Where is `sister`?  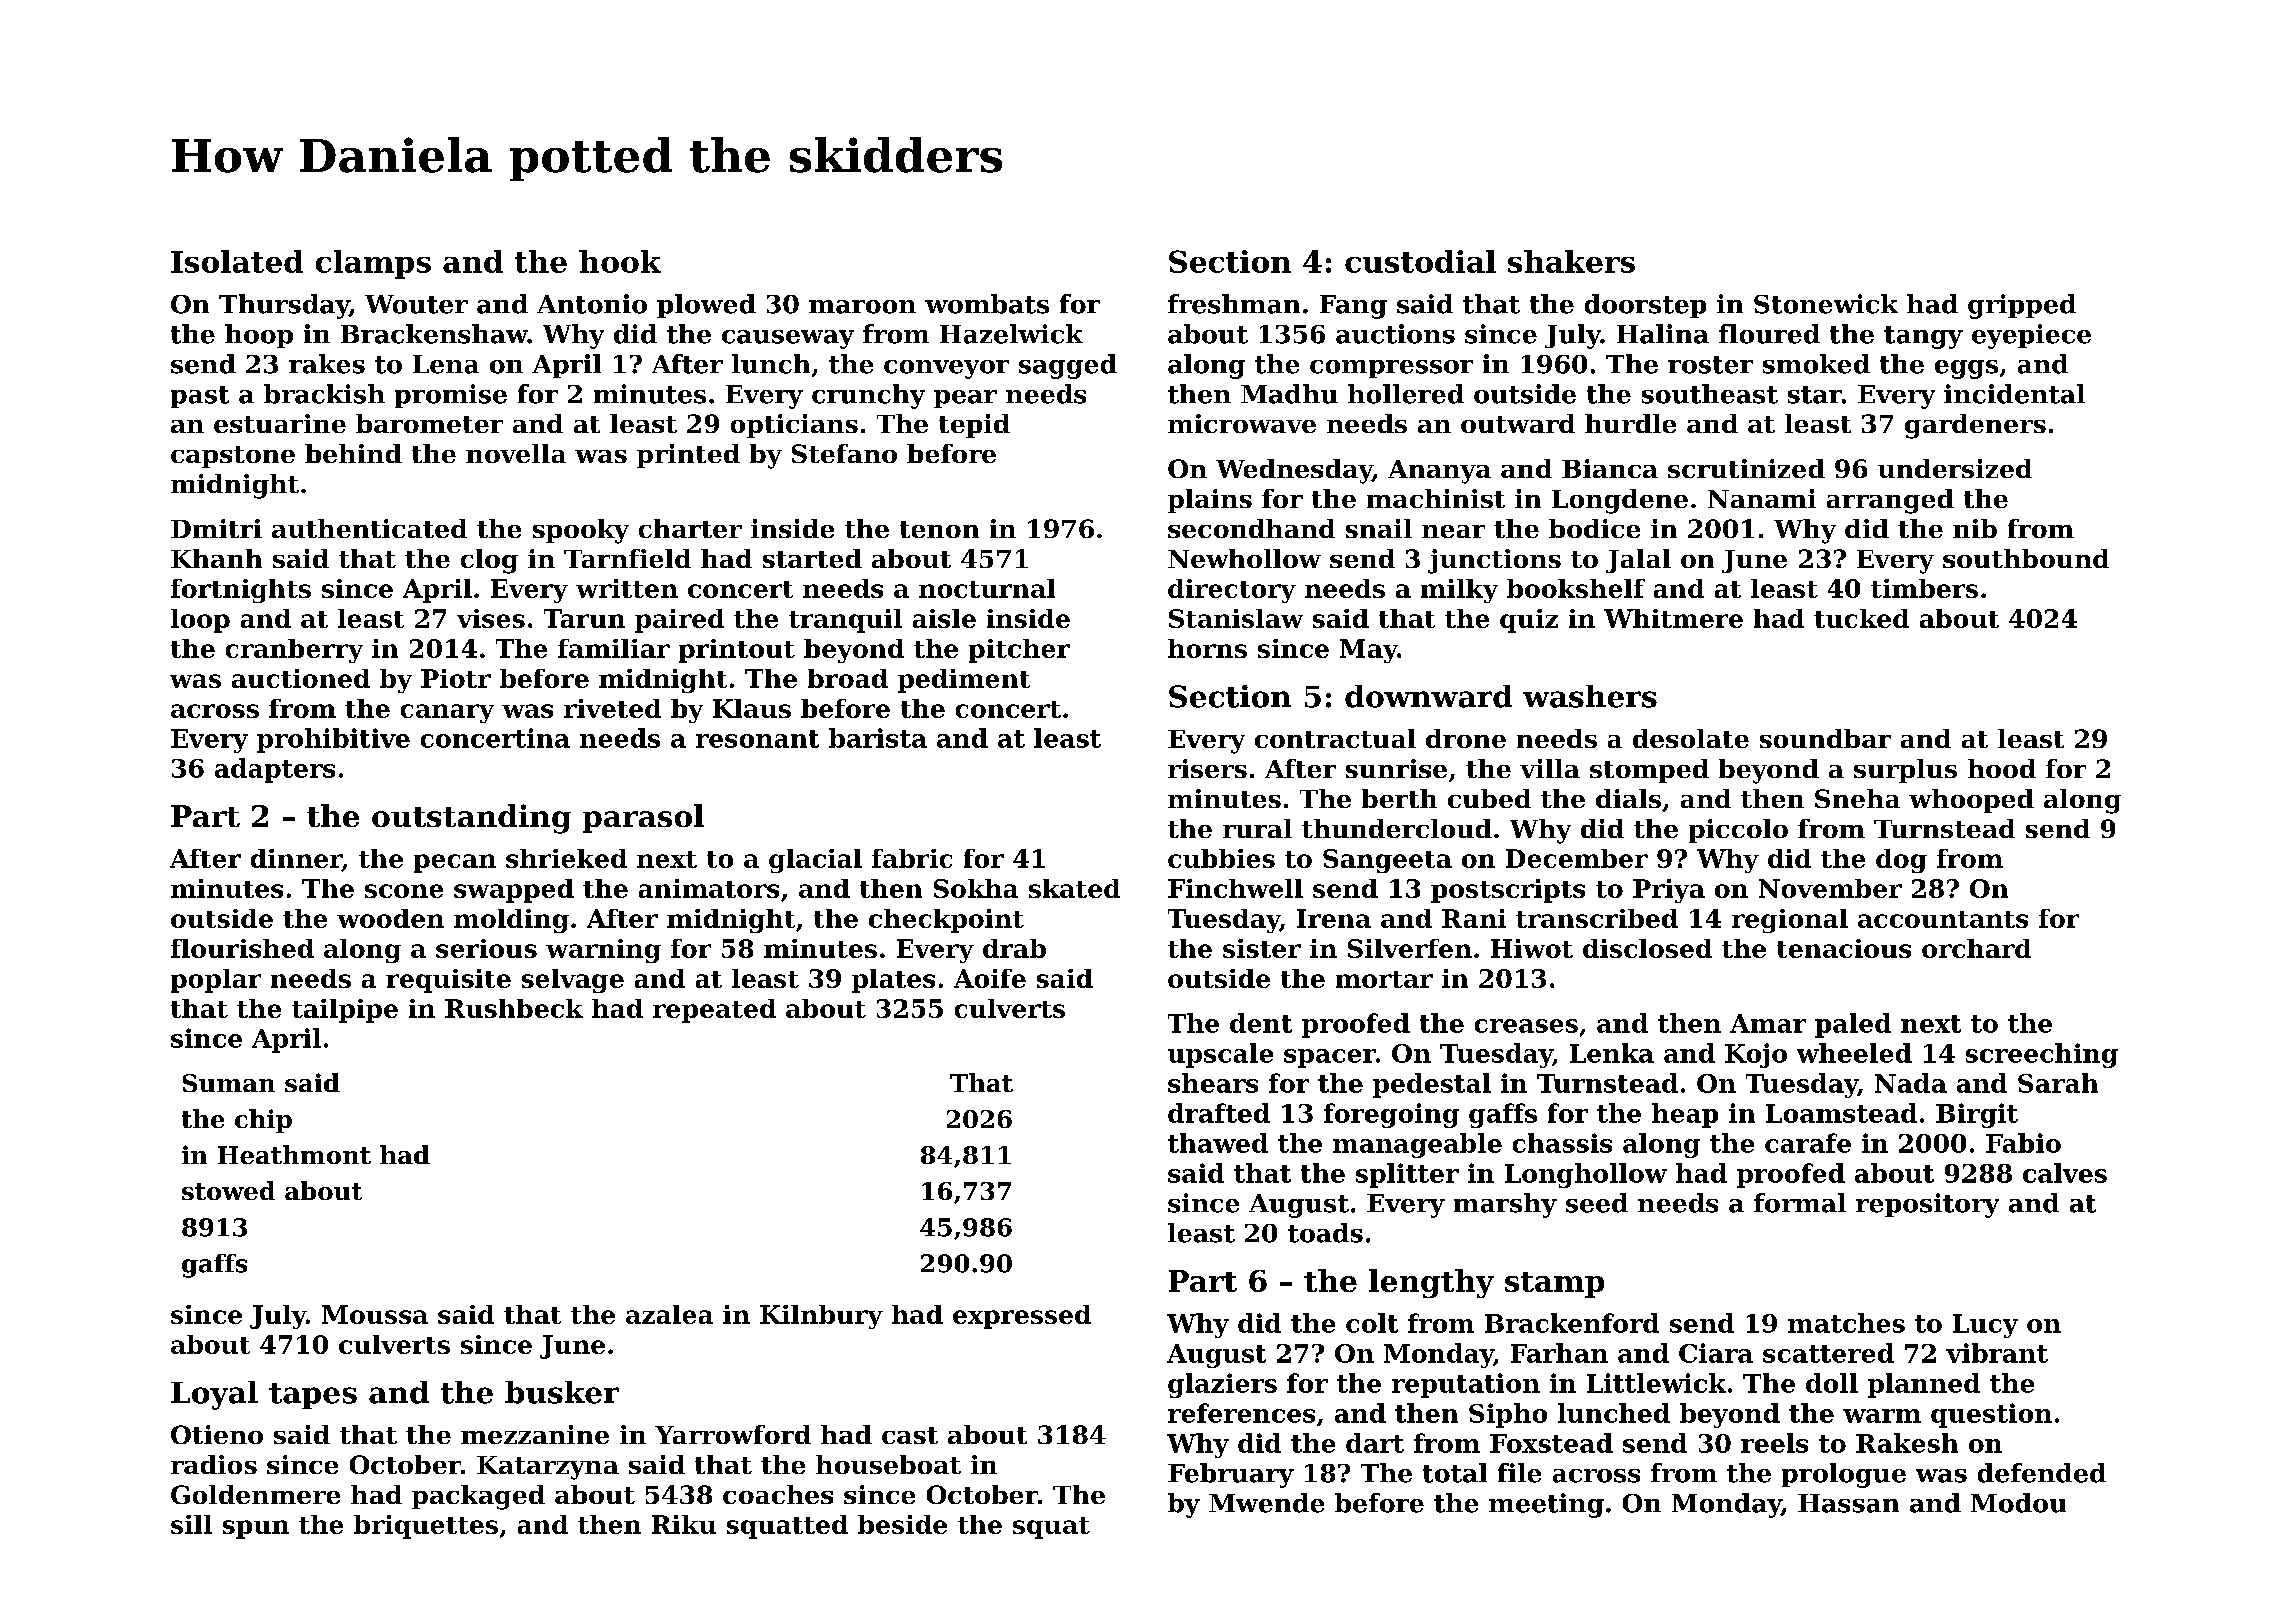 sister is located at coordinates (1262, 948).
